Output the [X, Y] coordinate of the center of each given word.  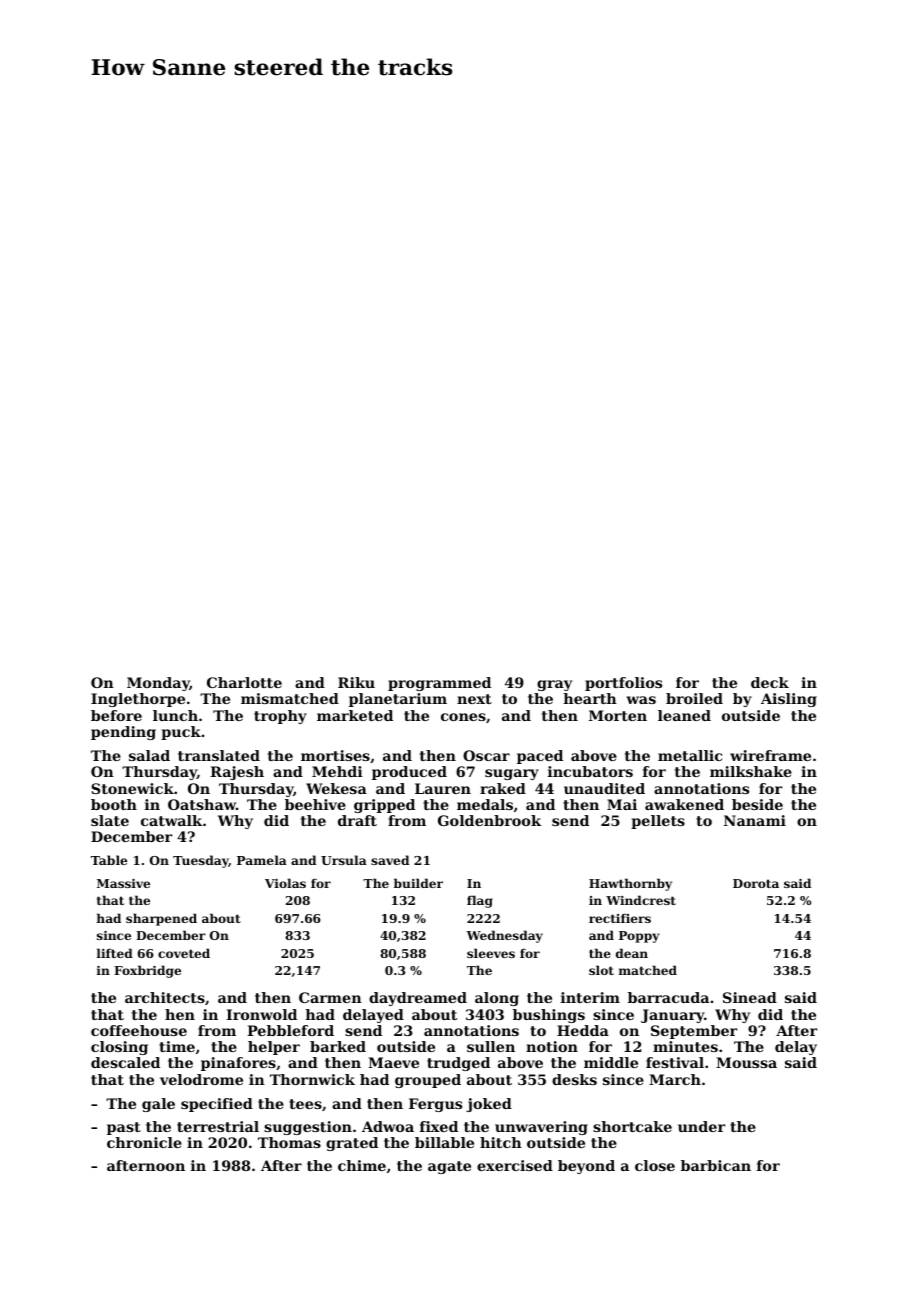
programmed [439, 684]
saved [390, 860]
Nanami [755, 820]
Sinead [750, 997]
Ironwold [261, 1014]
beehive [315, 804]
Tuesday [201, 861]
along [497, 999]
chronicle [144, 1142]
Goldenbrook [489, 820]
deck [770, 682]
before [116, 715]
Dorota [756, 883]
